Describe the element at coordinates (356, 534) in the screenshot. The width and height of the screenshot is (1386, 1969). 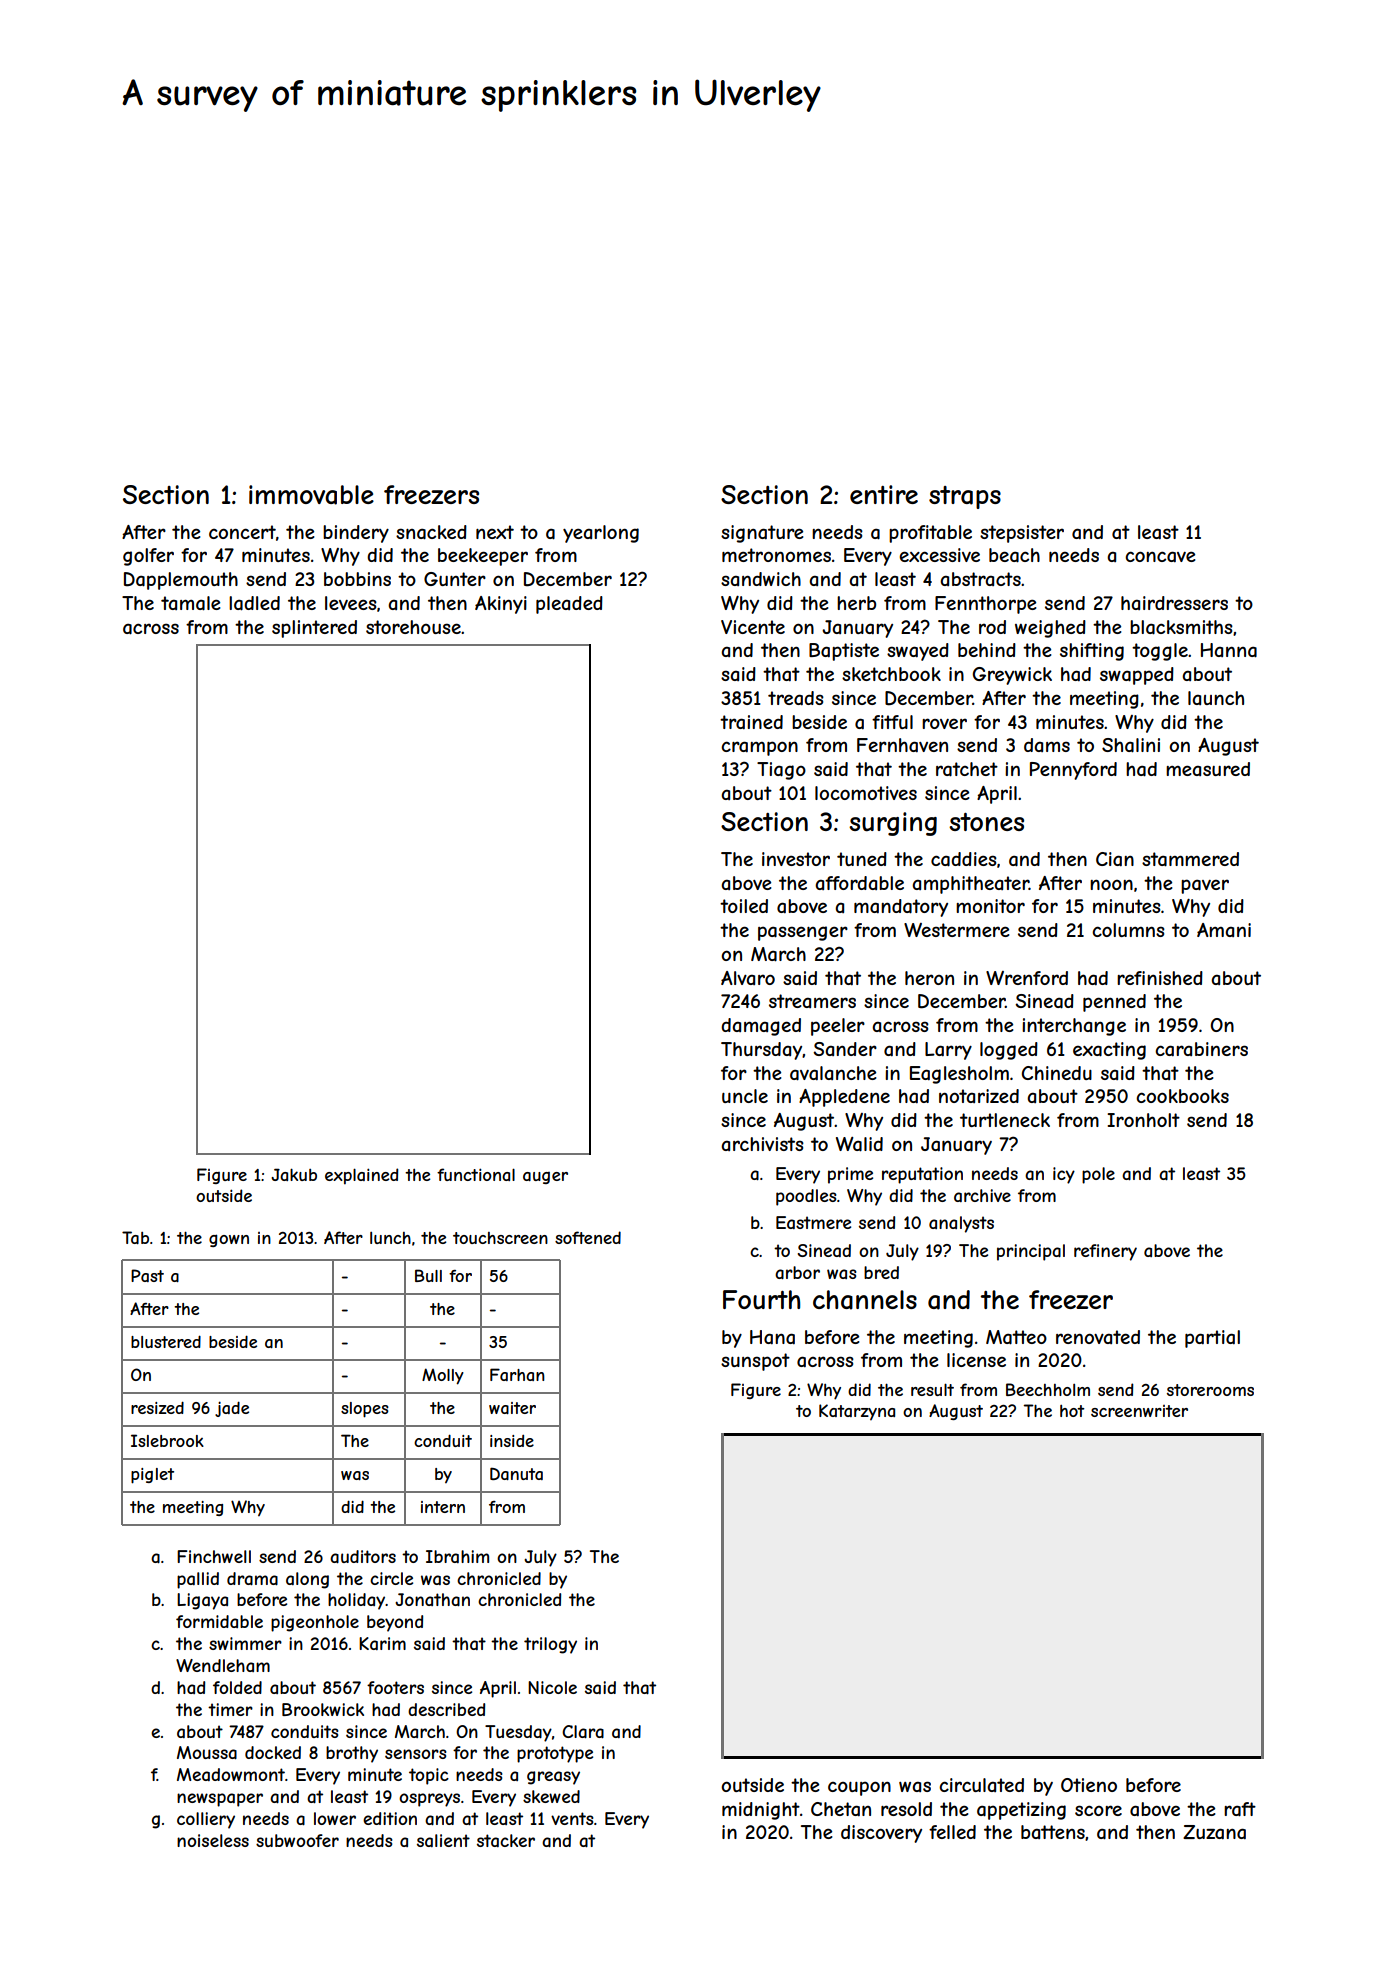
I see `bindery` at that location.
